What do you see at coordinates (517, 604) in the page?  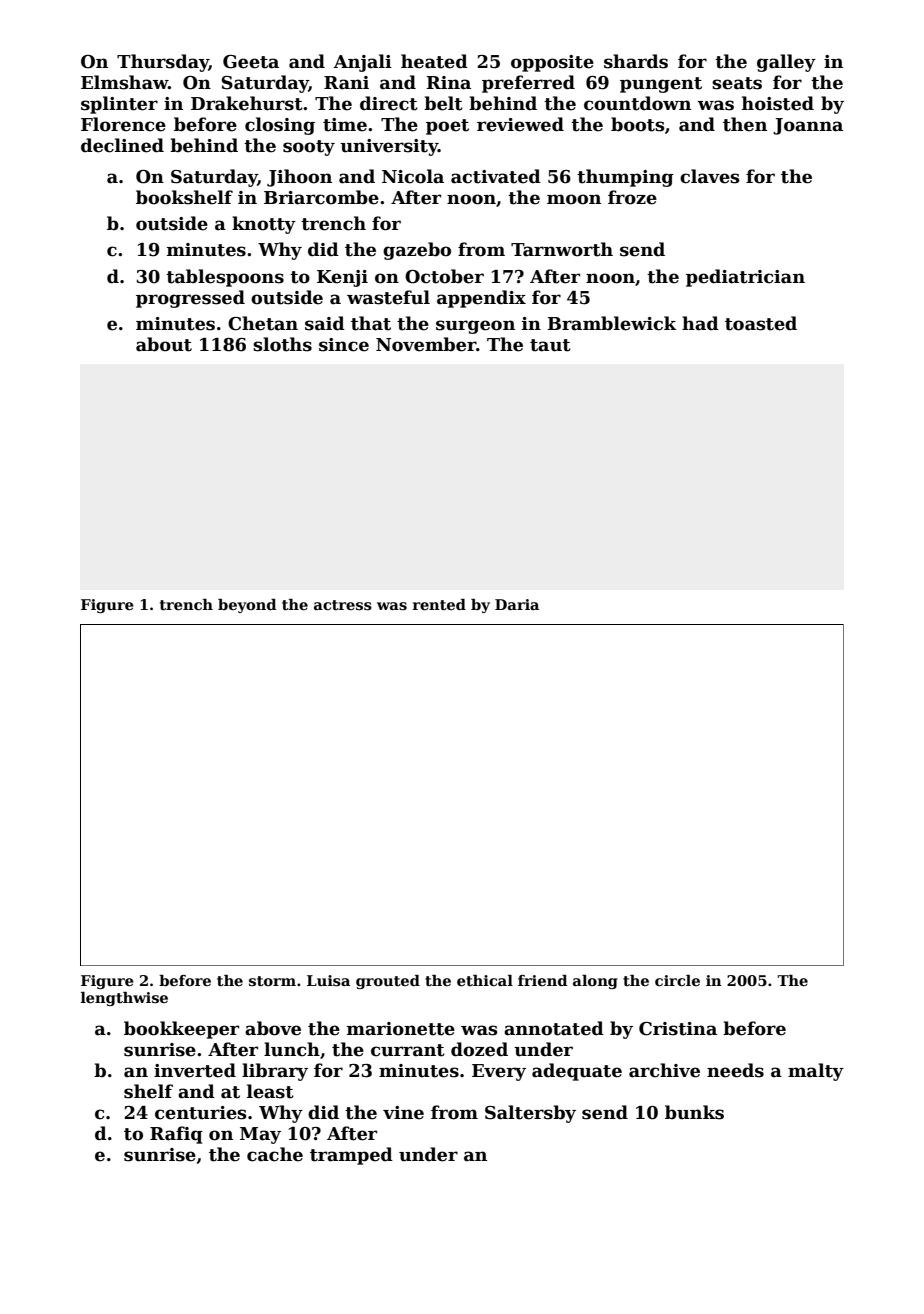 I see `Daria` at bounding box center [517, 604].
